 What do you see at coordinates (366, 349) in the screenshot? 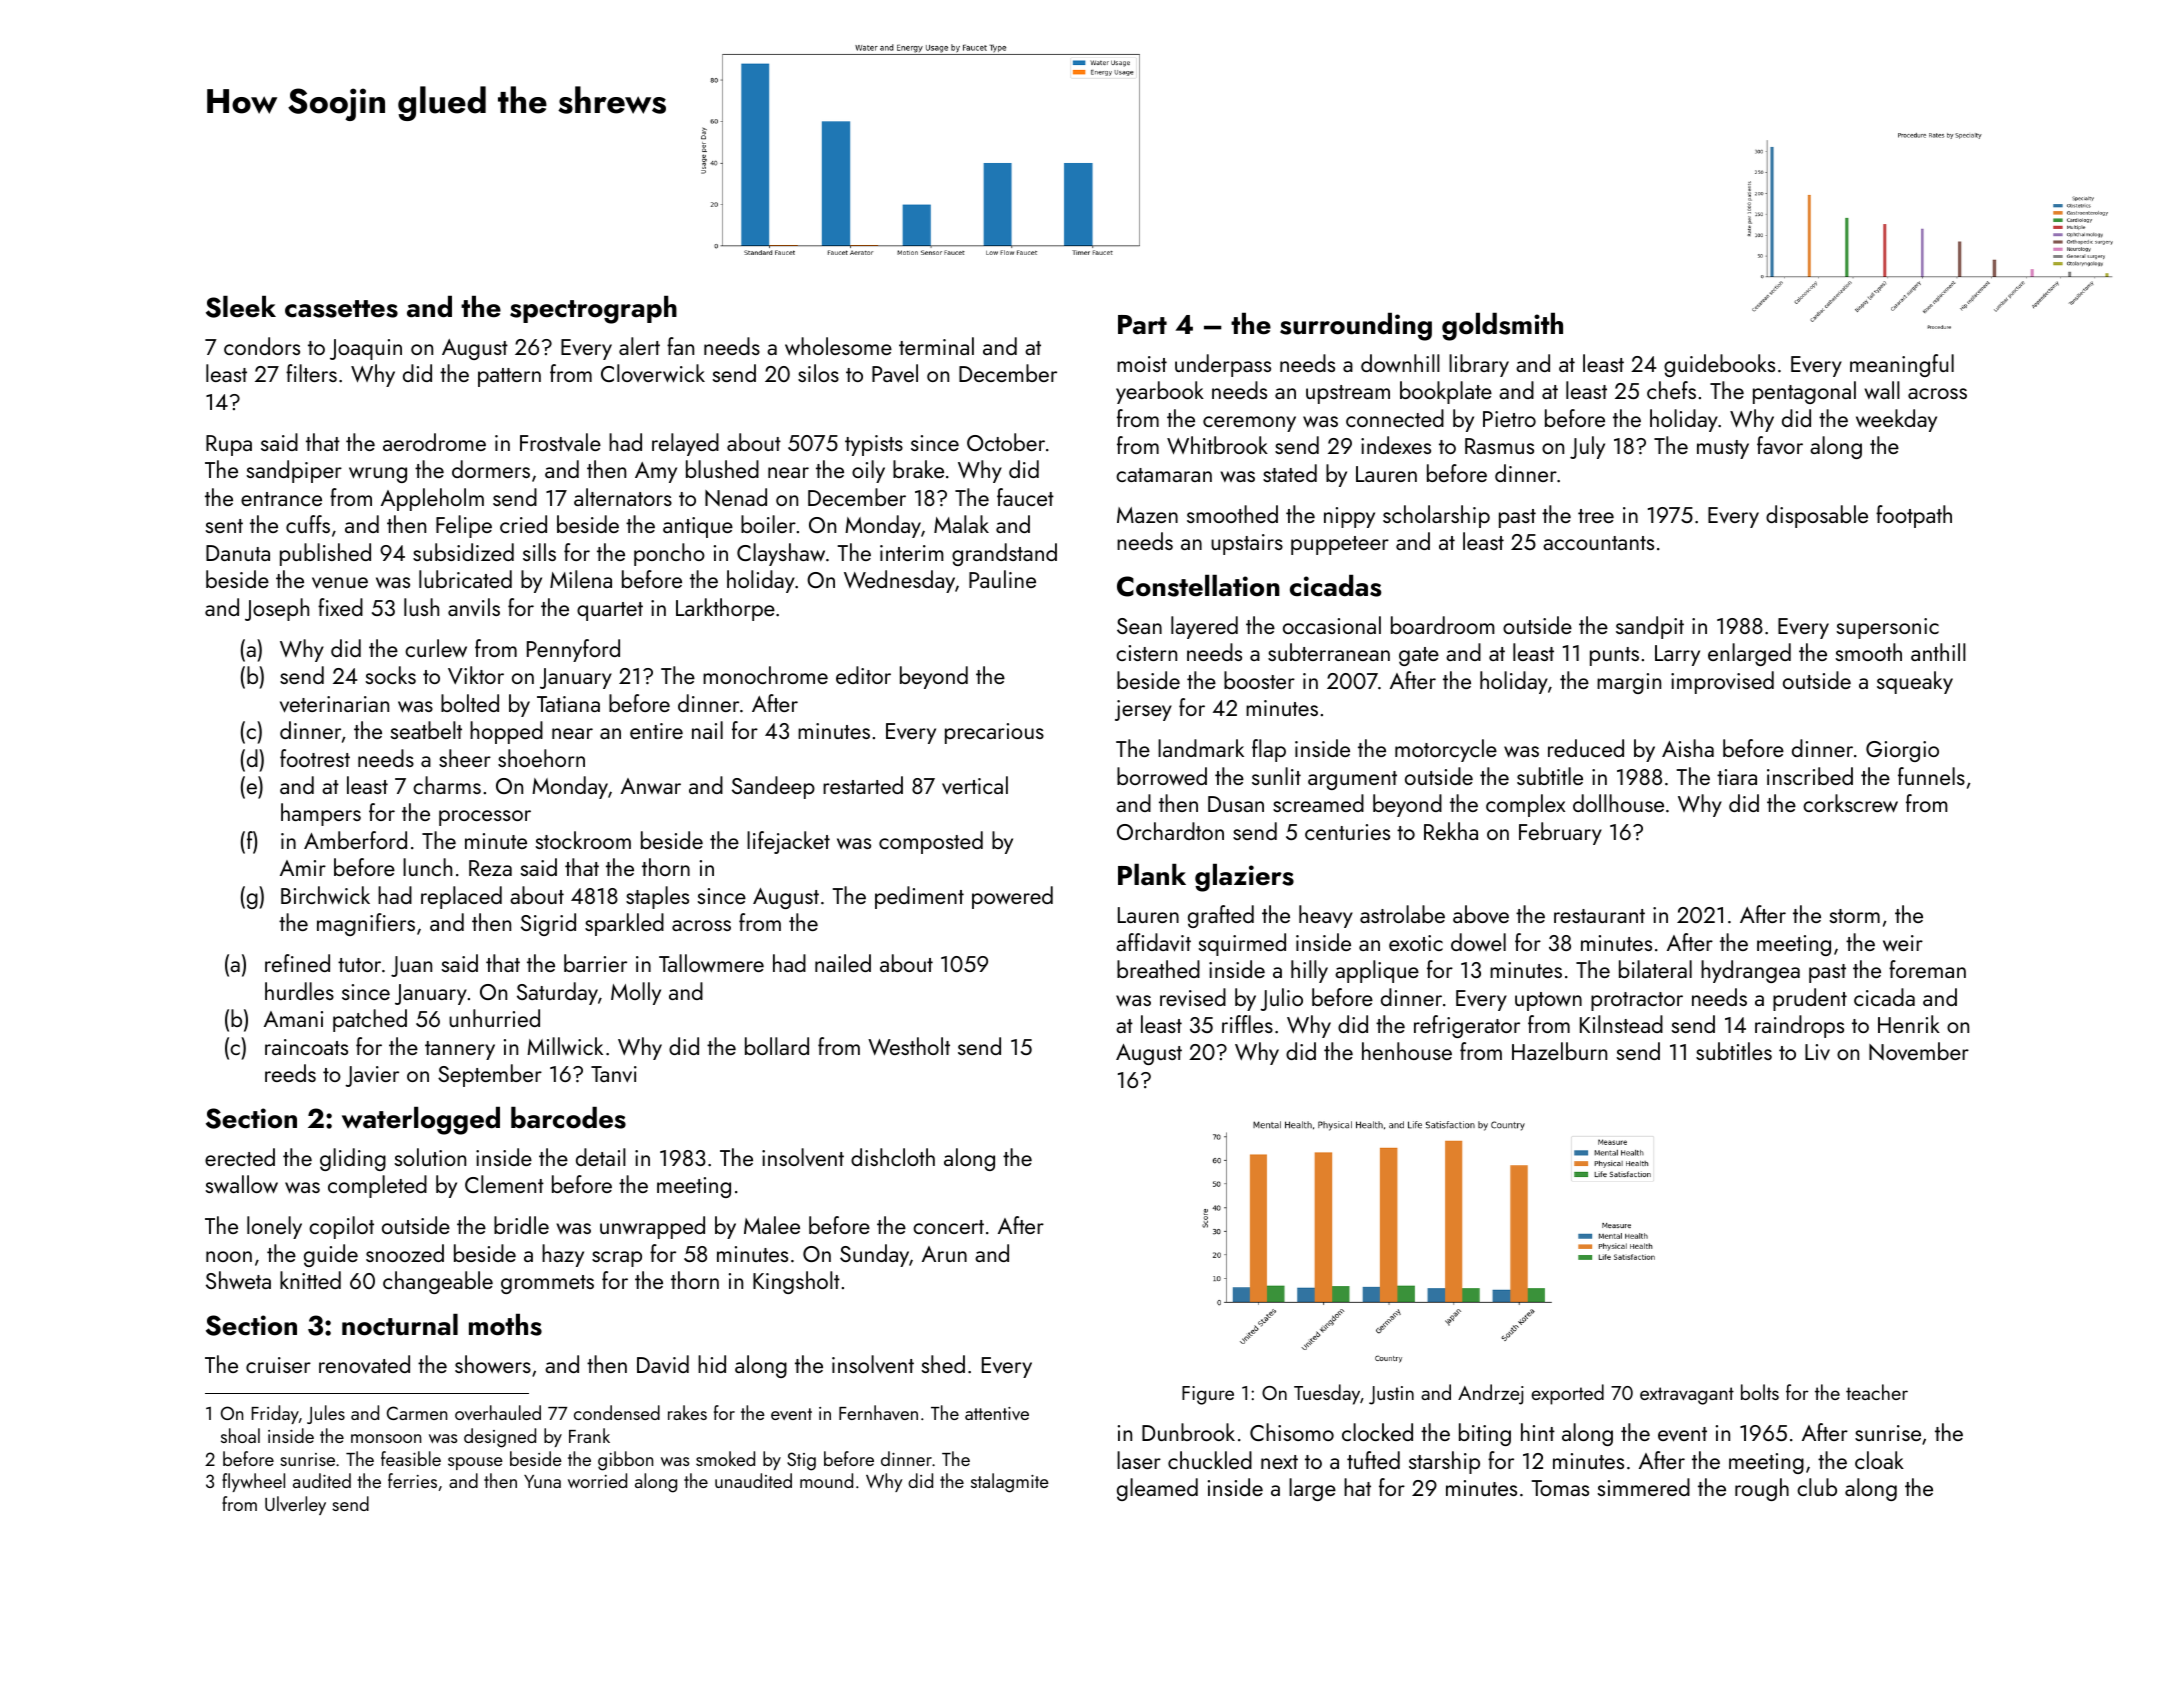
I see `Joaquin` at bounding box center [366, 349].
